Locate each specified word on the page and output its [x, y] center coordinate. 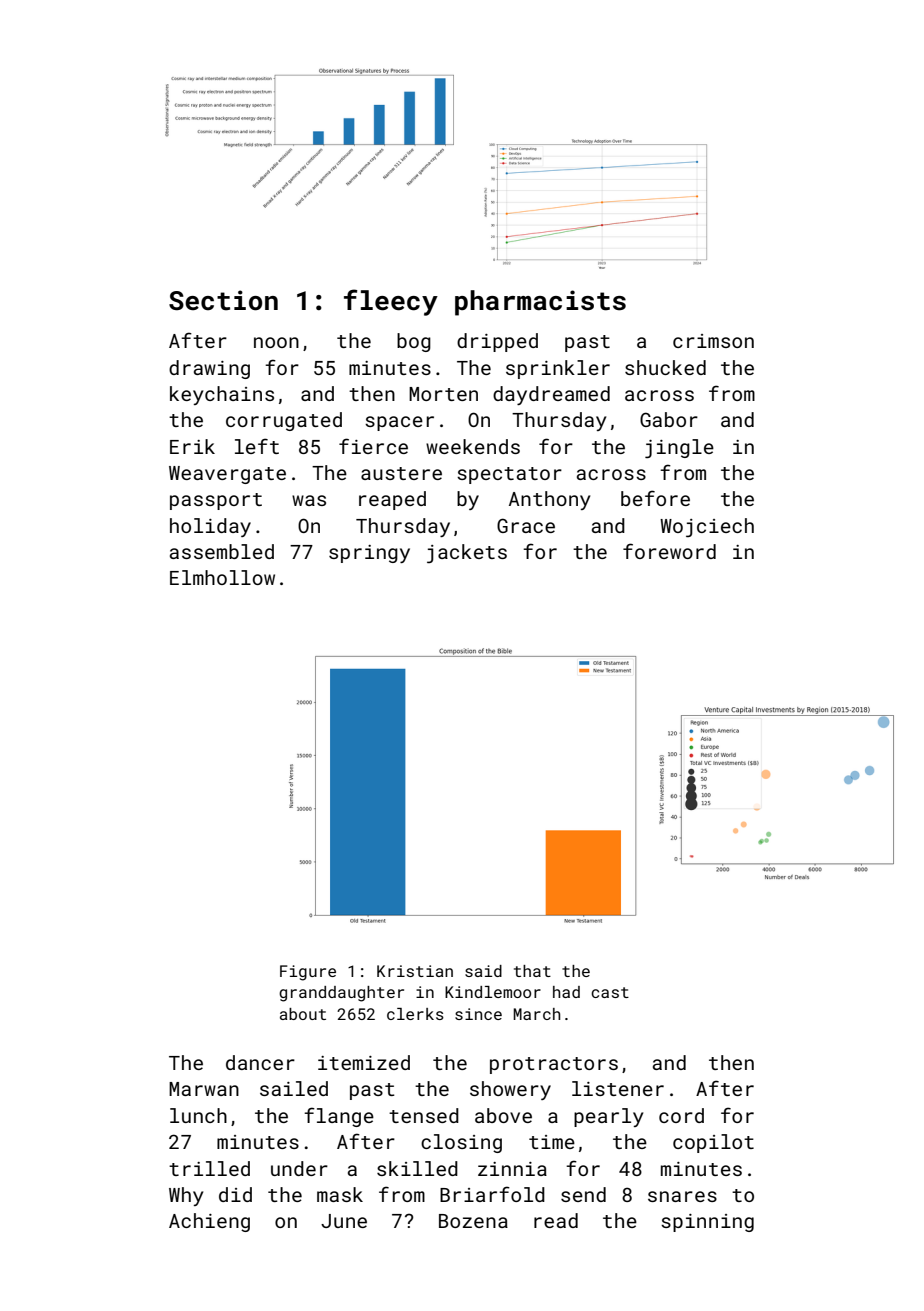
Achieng [209, 1222]
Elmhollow [222, 577]
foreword [669, 551]
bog [414, 342]
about [303, 1014]
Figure [308, 973]
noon [276, 342]
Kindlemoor [493, 992]
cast [610, 992]
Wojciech [707, 527]
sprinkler [558, 369]
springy [369, 554]
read [556, 1220]
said [483, 971]
